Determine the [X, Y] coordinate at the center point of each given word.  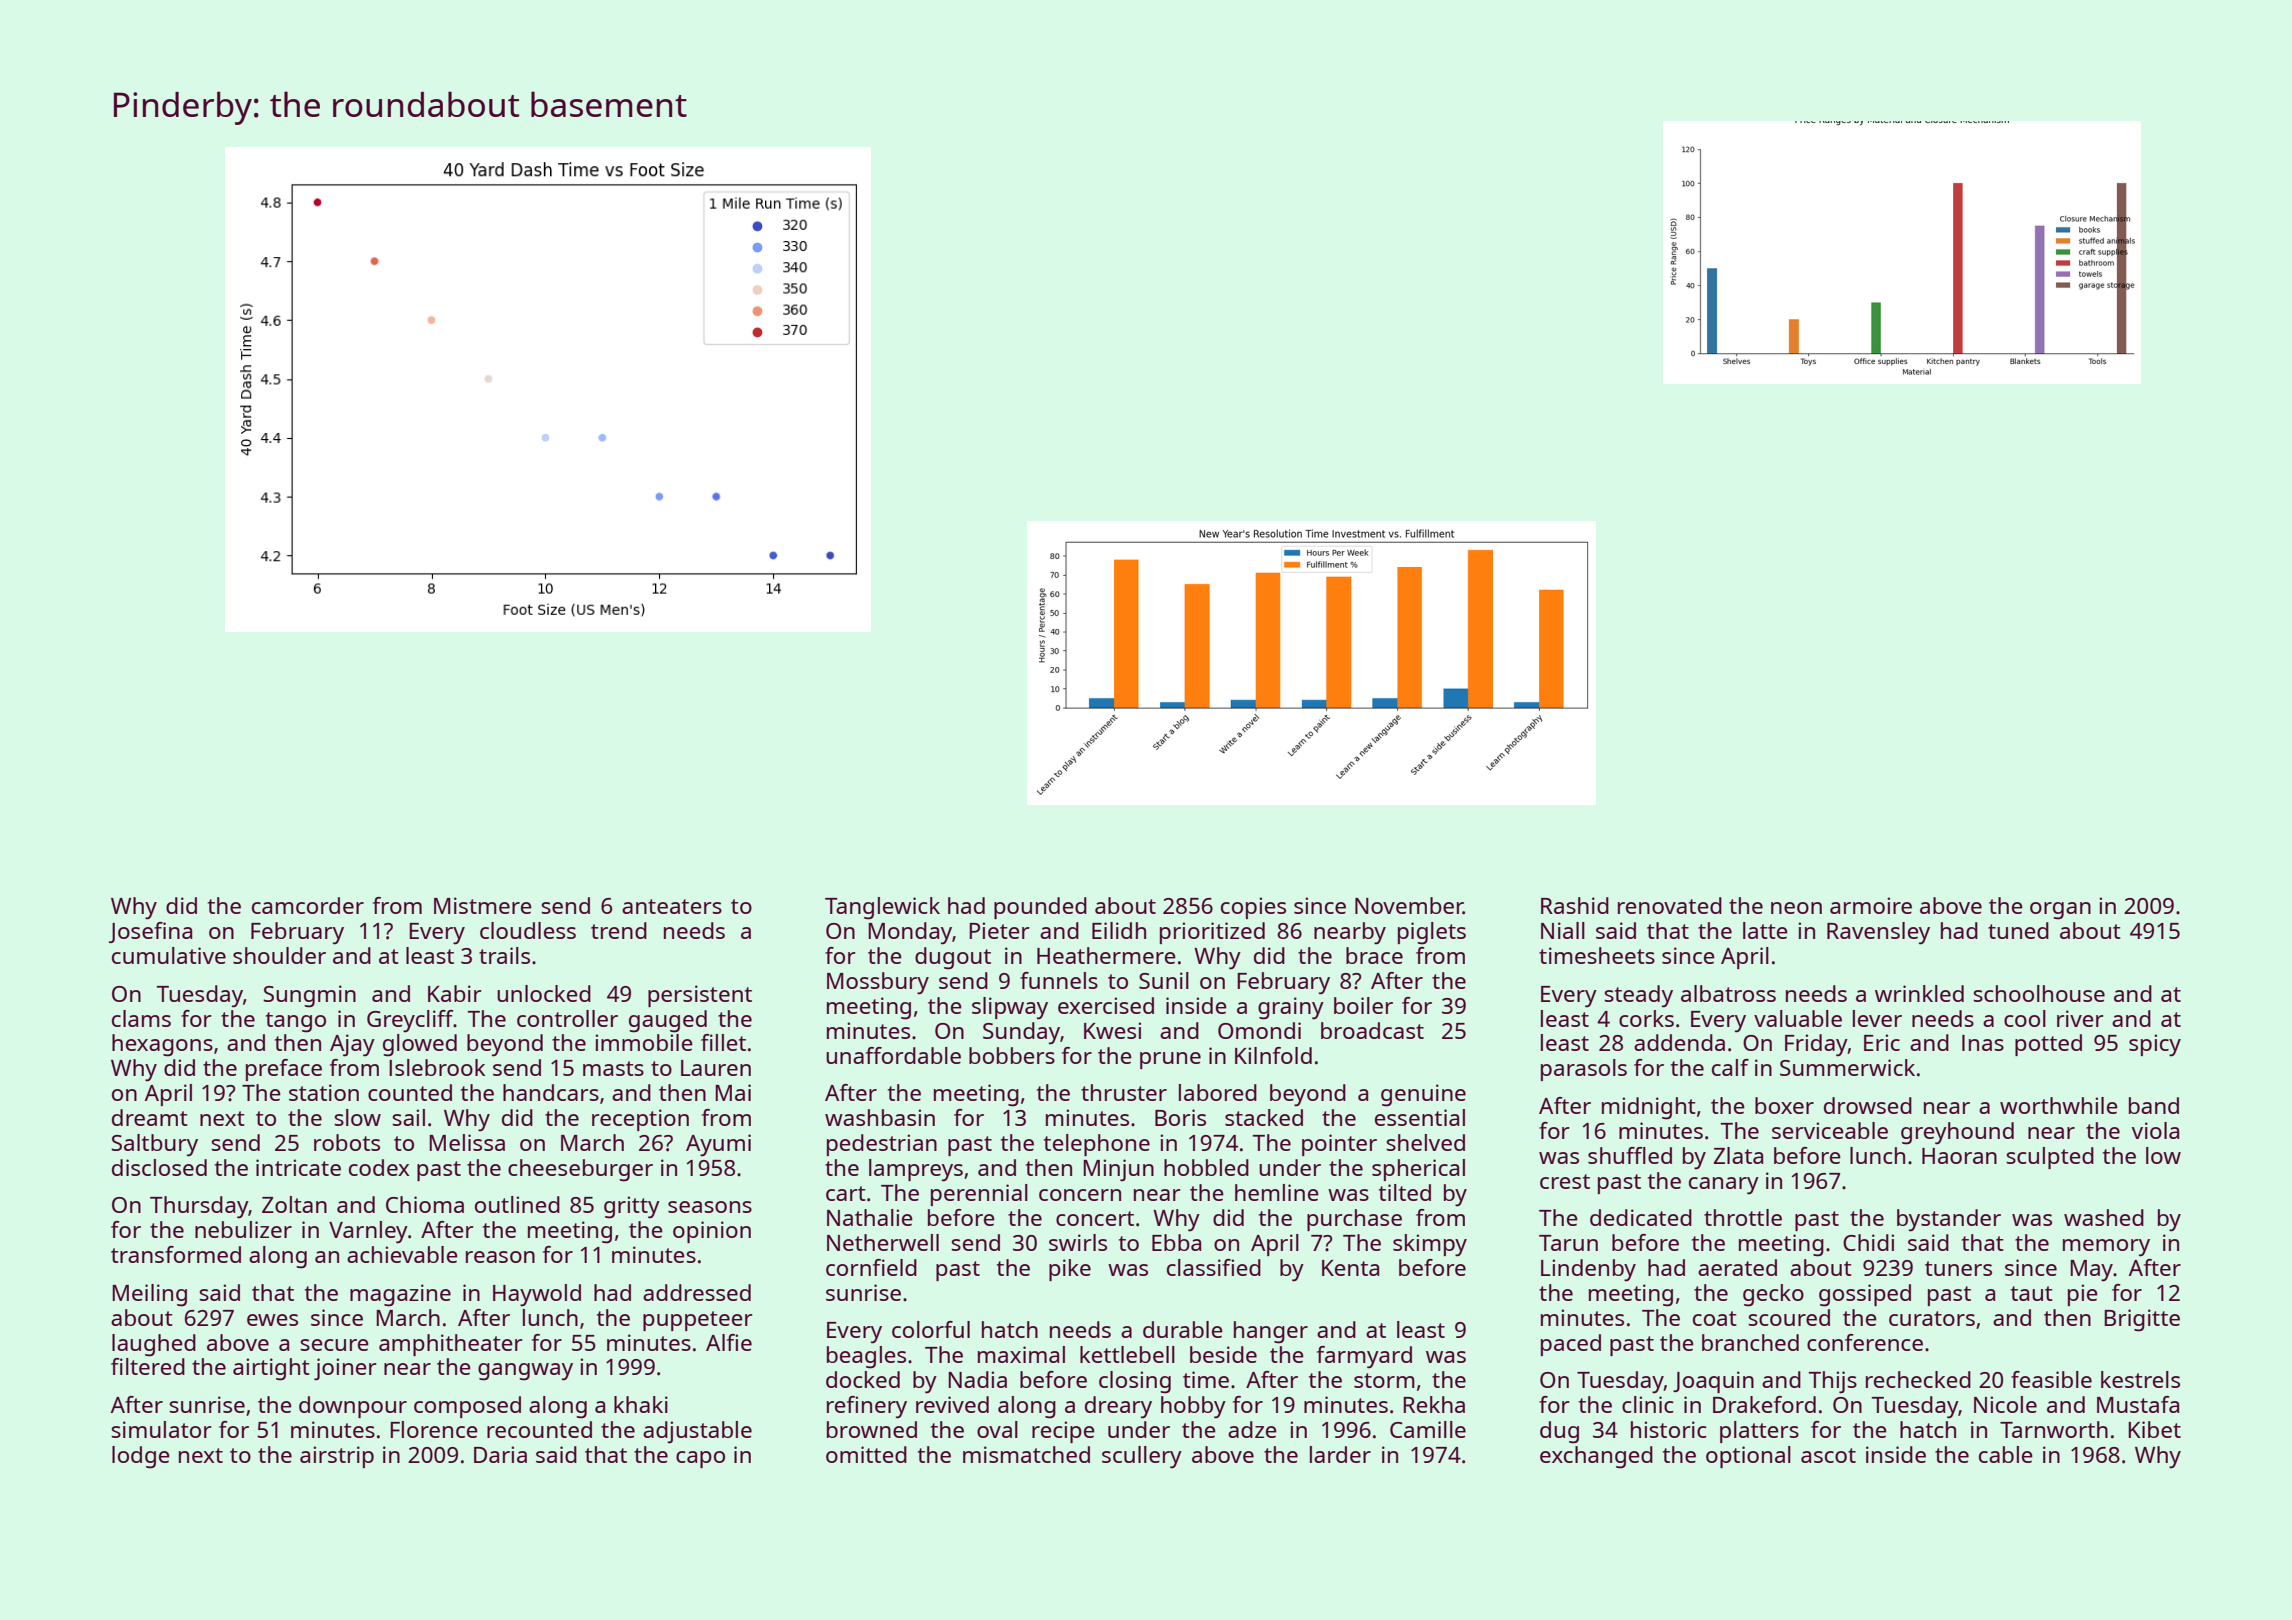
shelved [1425, 1142]
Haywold [537, 1295]
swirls [1078, 1242]
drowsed [1868, 1105]
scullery [1142, 1457]
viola [2155, 1130]
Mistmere [483, 905]
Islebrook [437, 1067]
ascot [1828, 1455]
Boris [1180, 1117]
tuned [2018, 930]
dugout [953, 958]
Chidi [1868, 1242]
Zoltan [294, 1204]
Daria [500, 1454]
